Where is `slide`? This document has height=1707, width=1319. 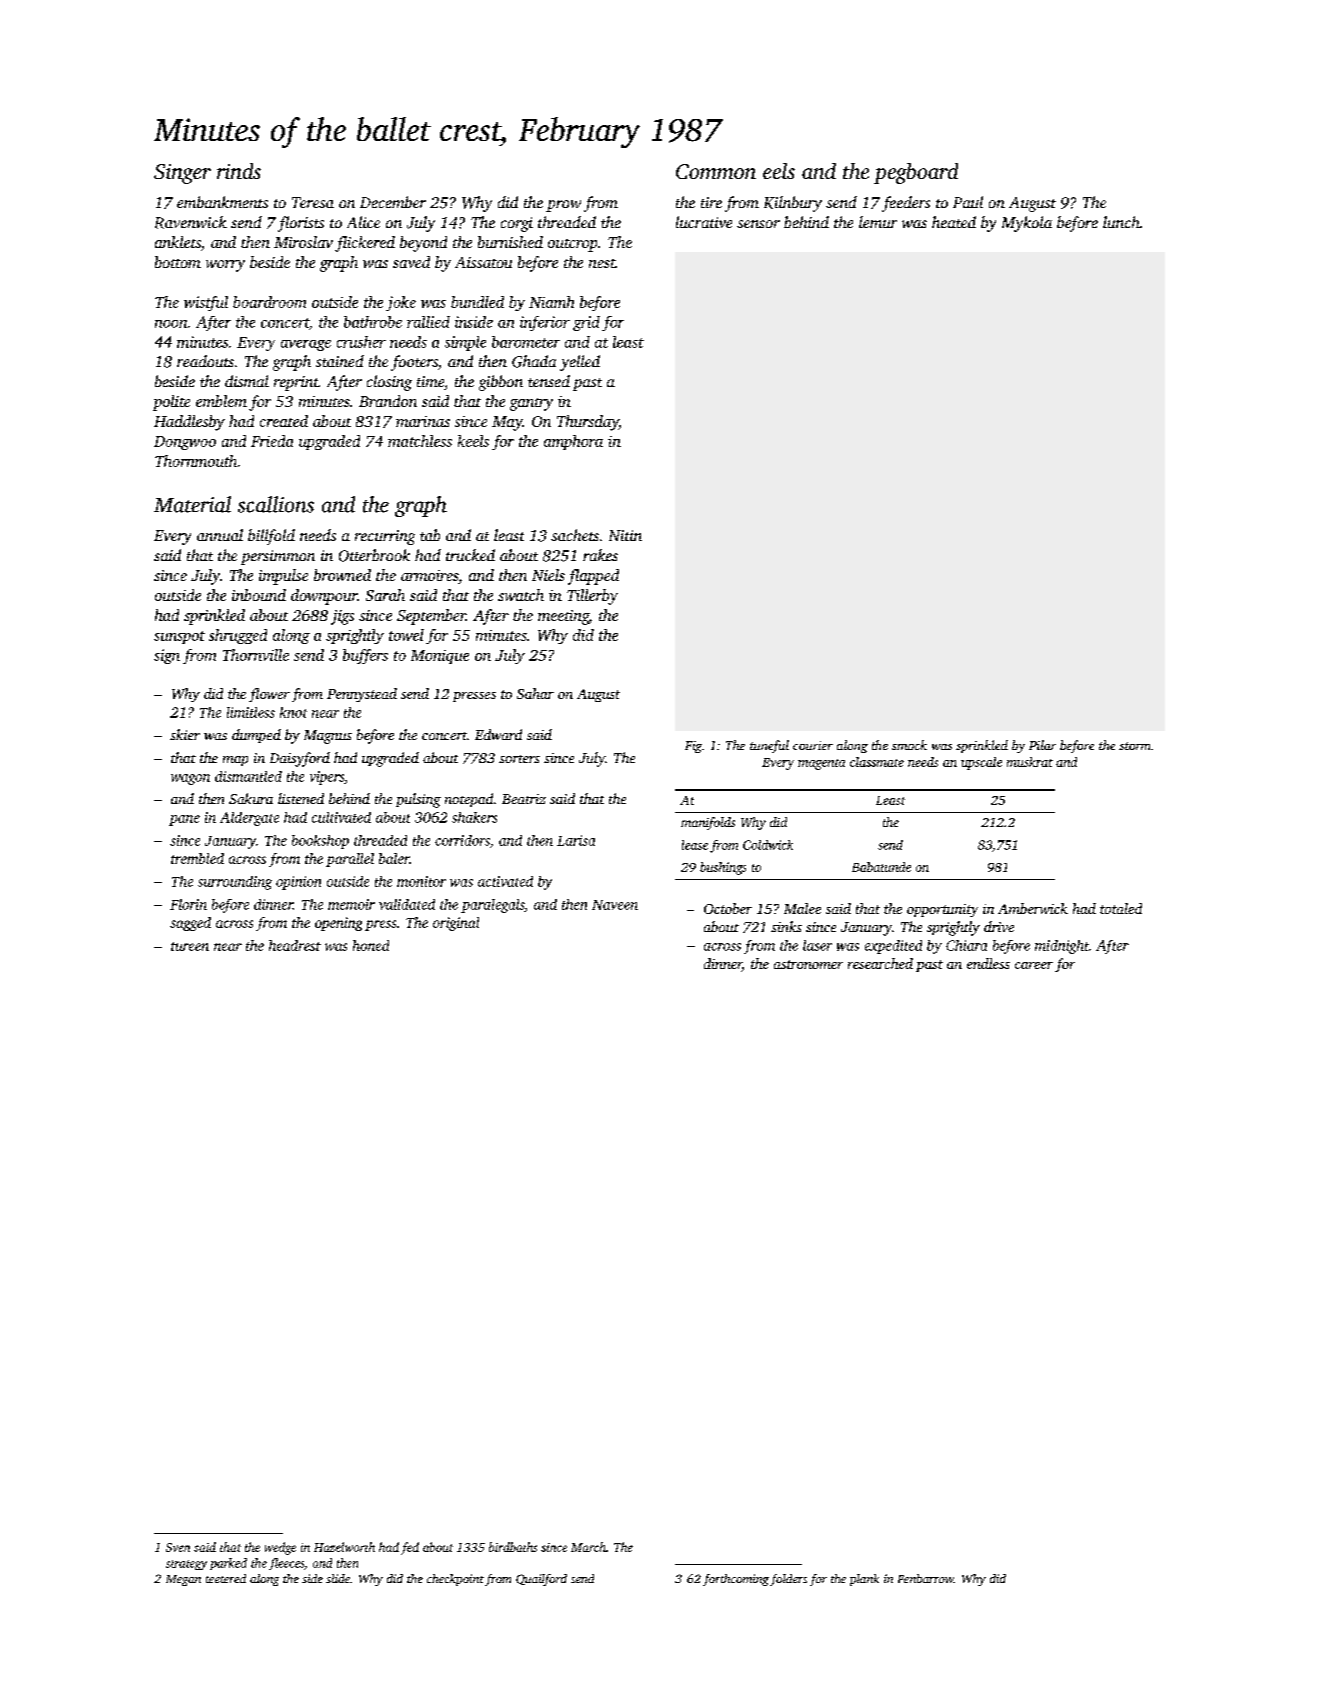 slide is located at coordinates (338, 1578).
